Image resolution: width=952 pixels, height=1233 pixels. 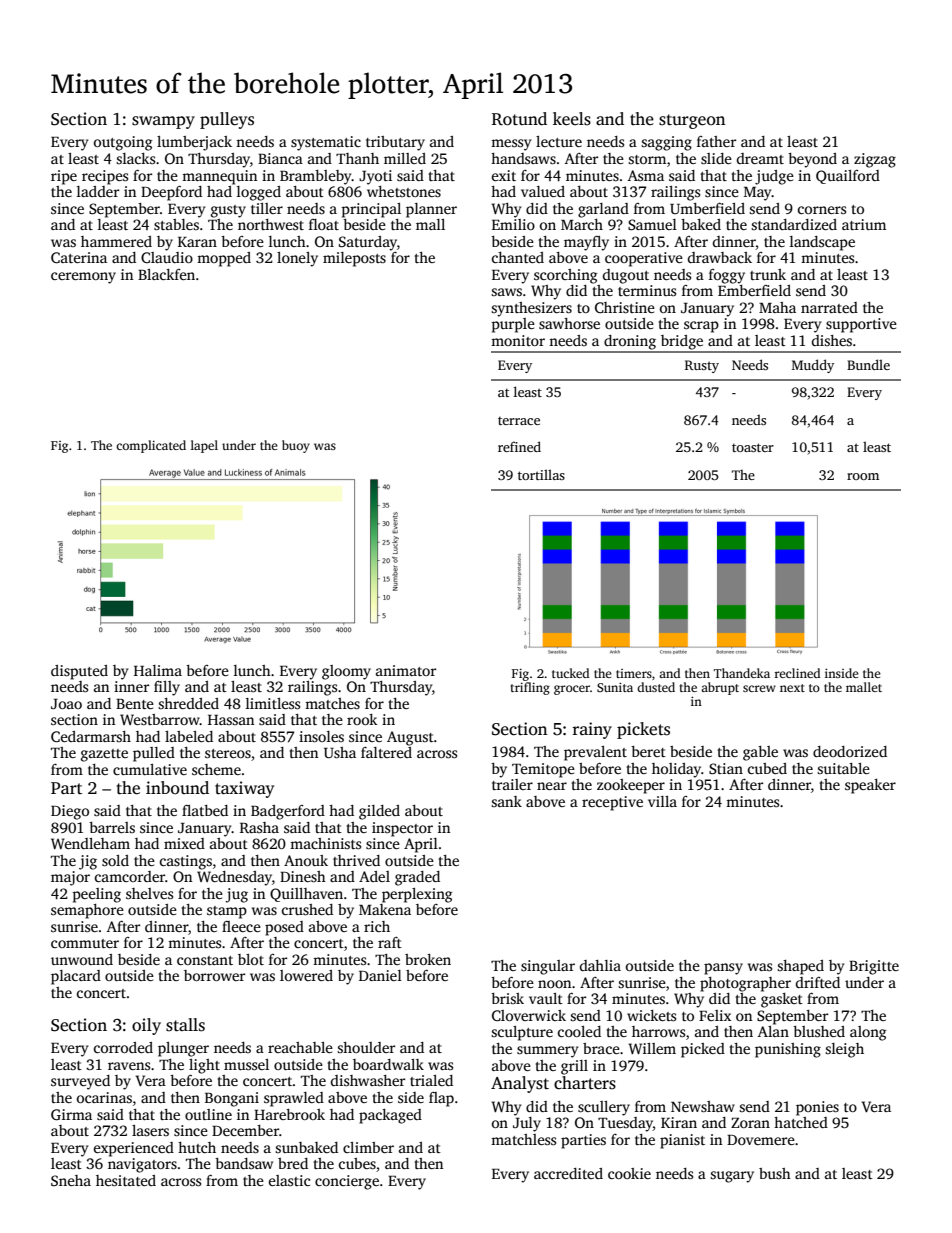 What do you see at coordinates (568, 1173) in the document?
I see `accredited` at bounding box center [568, 1173].
